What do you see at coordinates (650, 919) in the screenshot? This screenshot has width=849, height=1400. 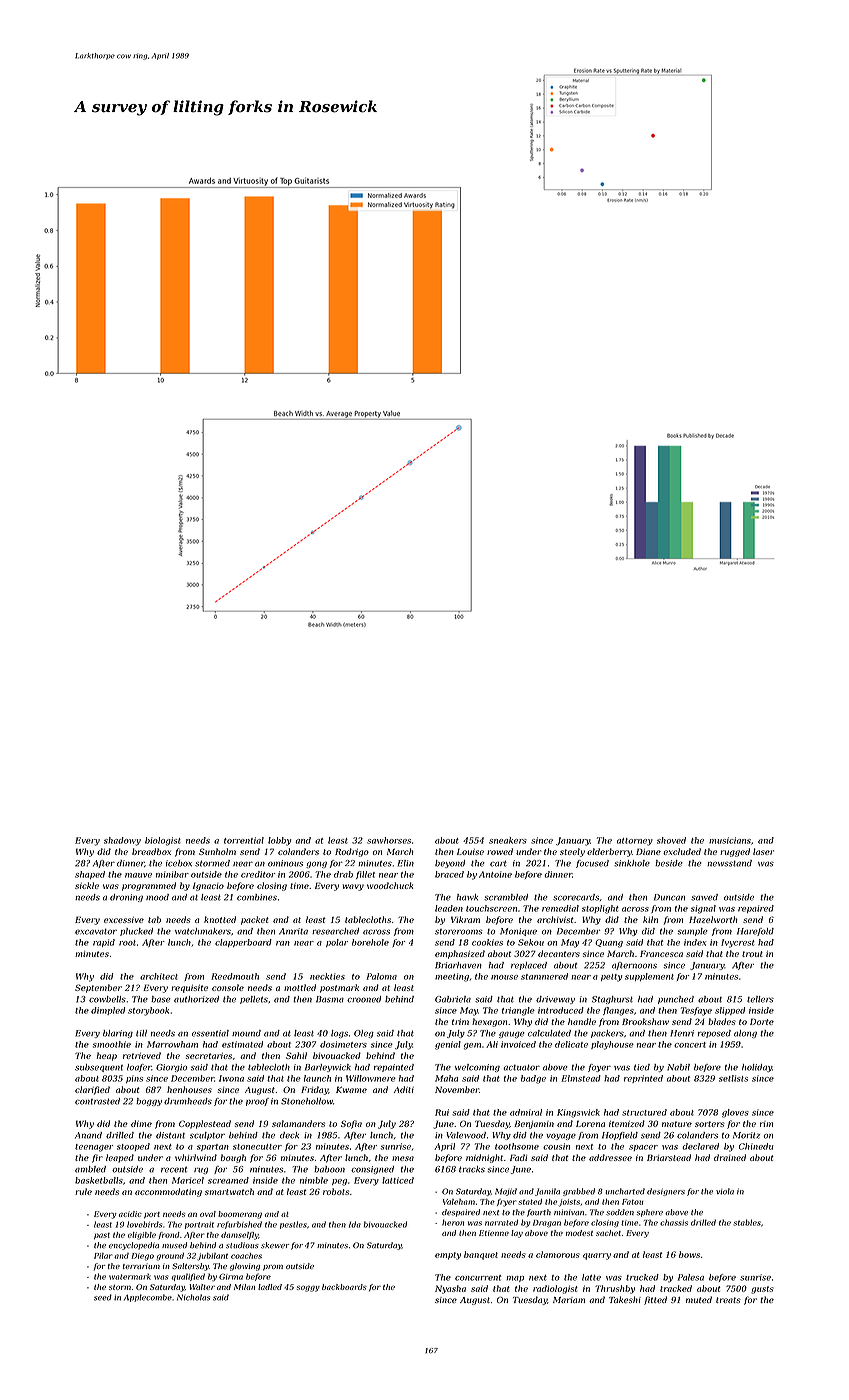 I see `kiln` at bounding box center [650, 919].
